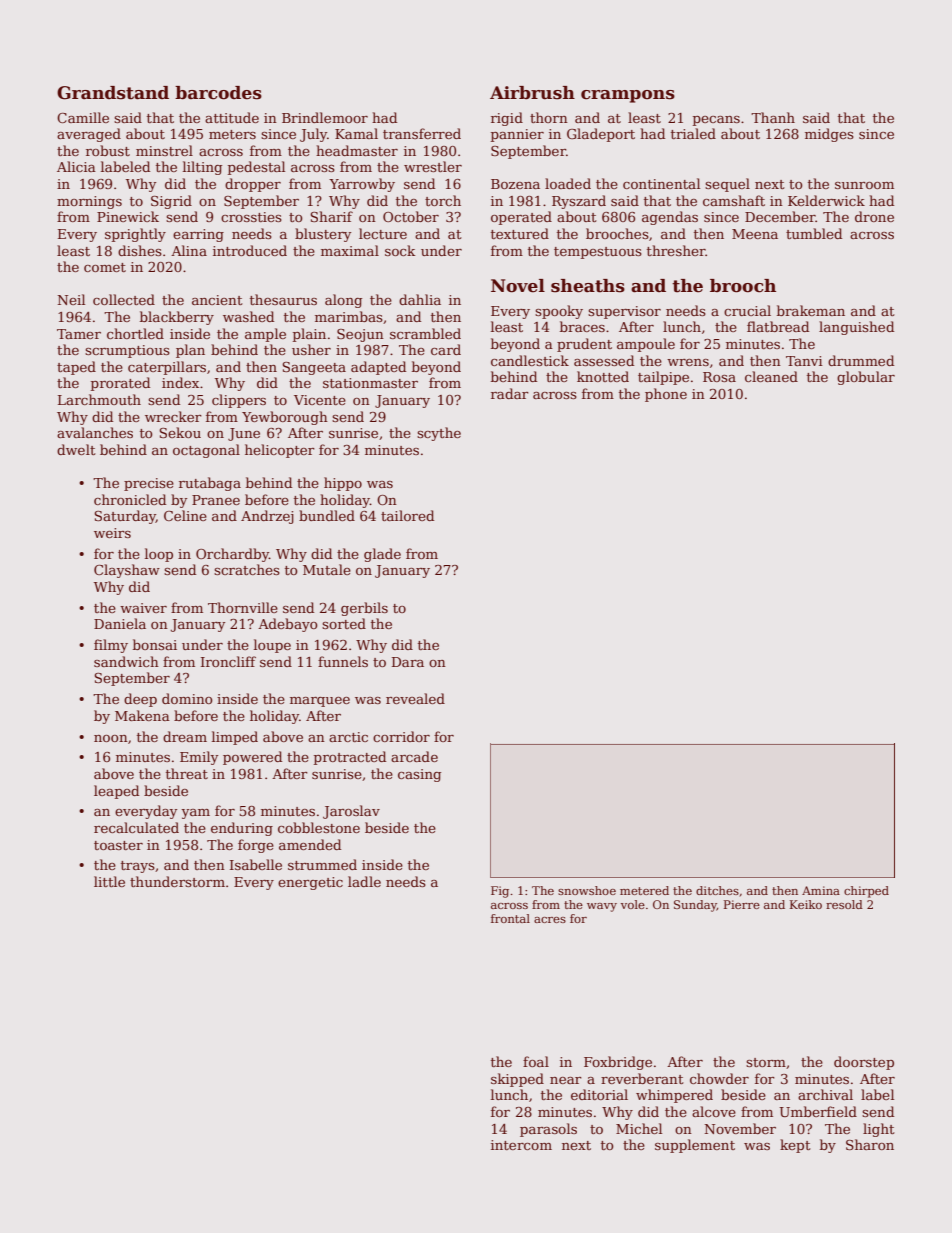 The width and height of the document is (952, 1233). I want to click on parasols, so click(548, 1130).
